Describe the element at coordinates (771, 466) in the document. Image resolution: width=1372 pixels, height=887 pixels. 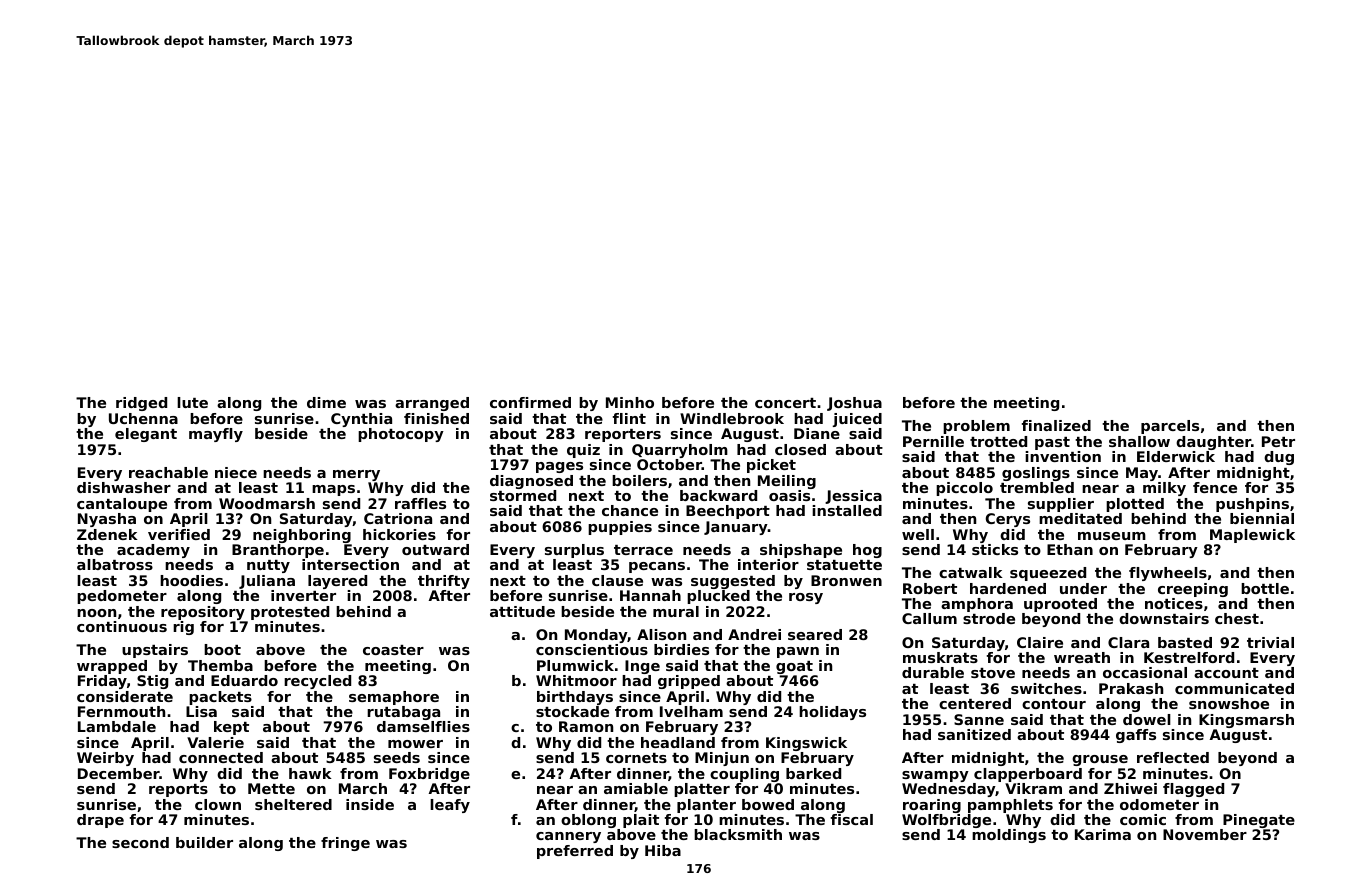
I see `picket` at that location.
